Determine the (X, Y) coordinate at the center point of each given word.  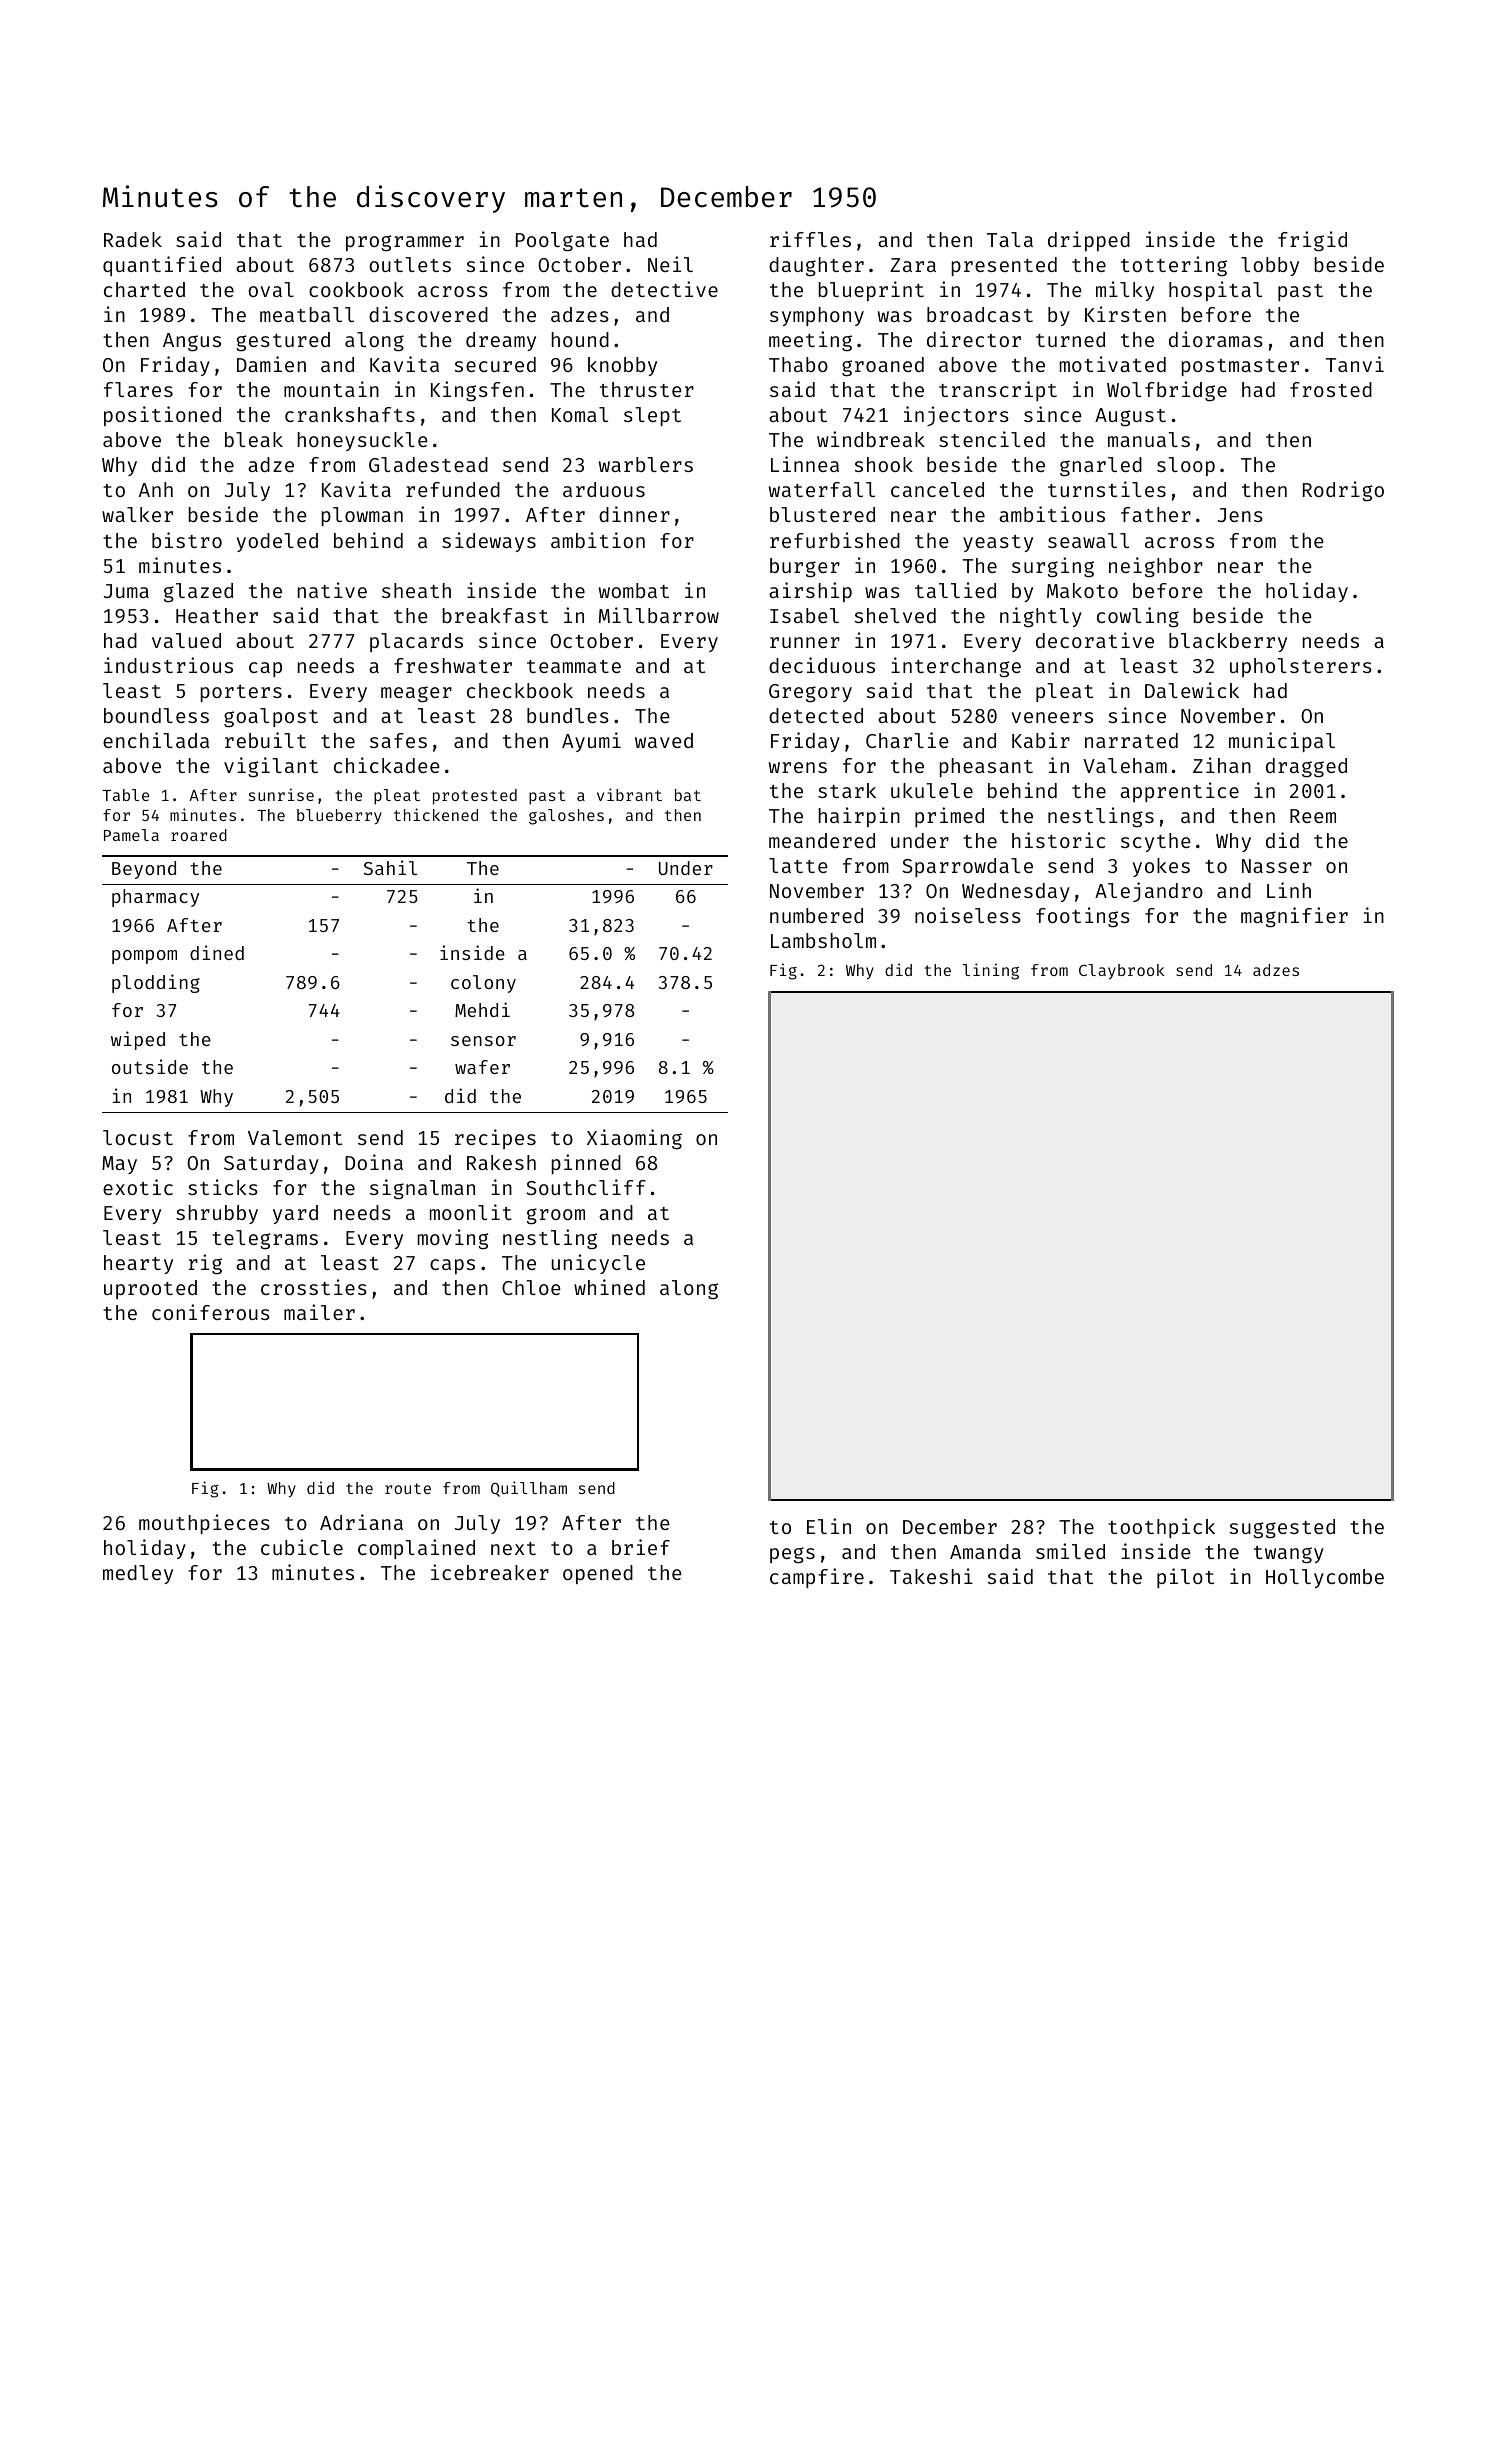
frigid (1312, 241)
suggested (1282, 1529)
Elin (829, 1526)
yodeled (277, 542)
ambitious (1052, 514)
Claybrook (1122, 972)
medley (138, 1574)
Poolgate (562, 242)
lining (991, 971)
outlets (410, 264)
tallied (955, 590)
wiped (138, 1040)
